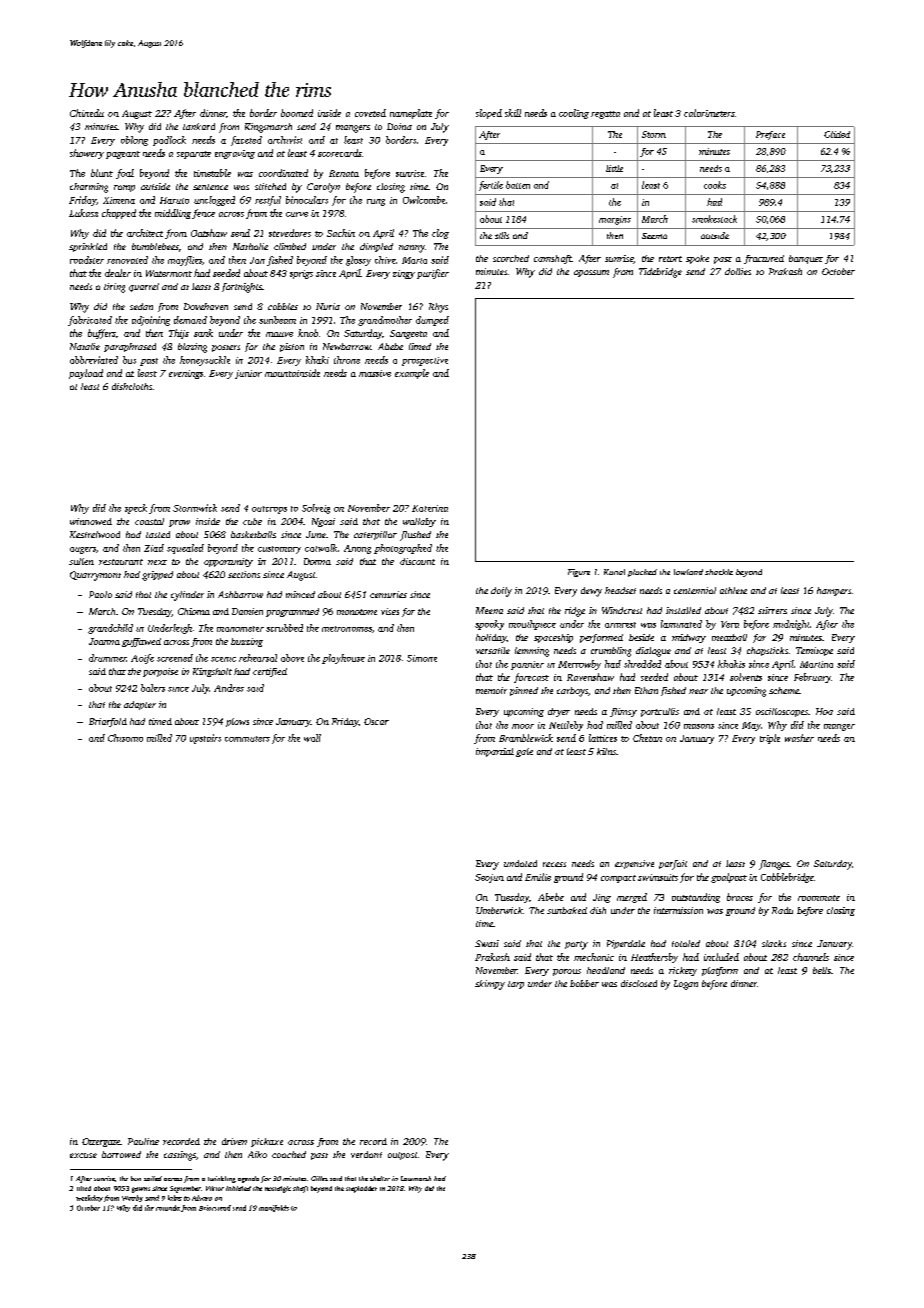 The width and height of the screenshot is (924, 1308). Describe the element at coordinates (819, 898) in the screenshot. I see `roommate` at that location.
